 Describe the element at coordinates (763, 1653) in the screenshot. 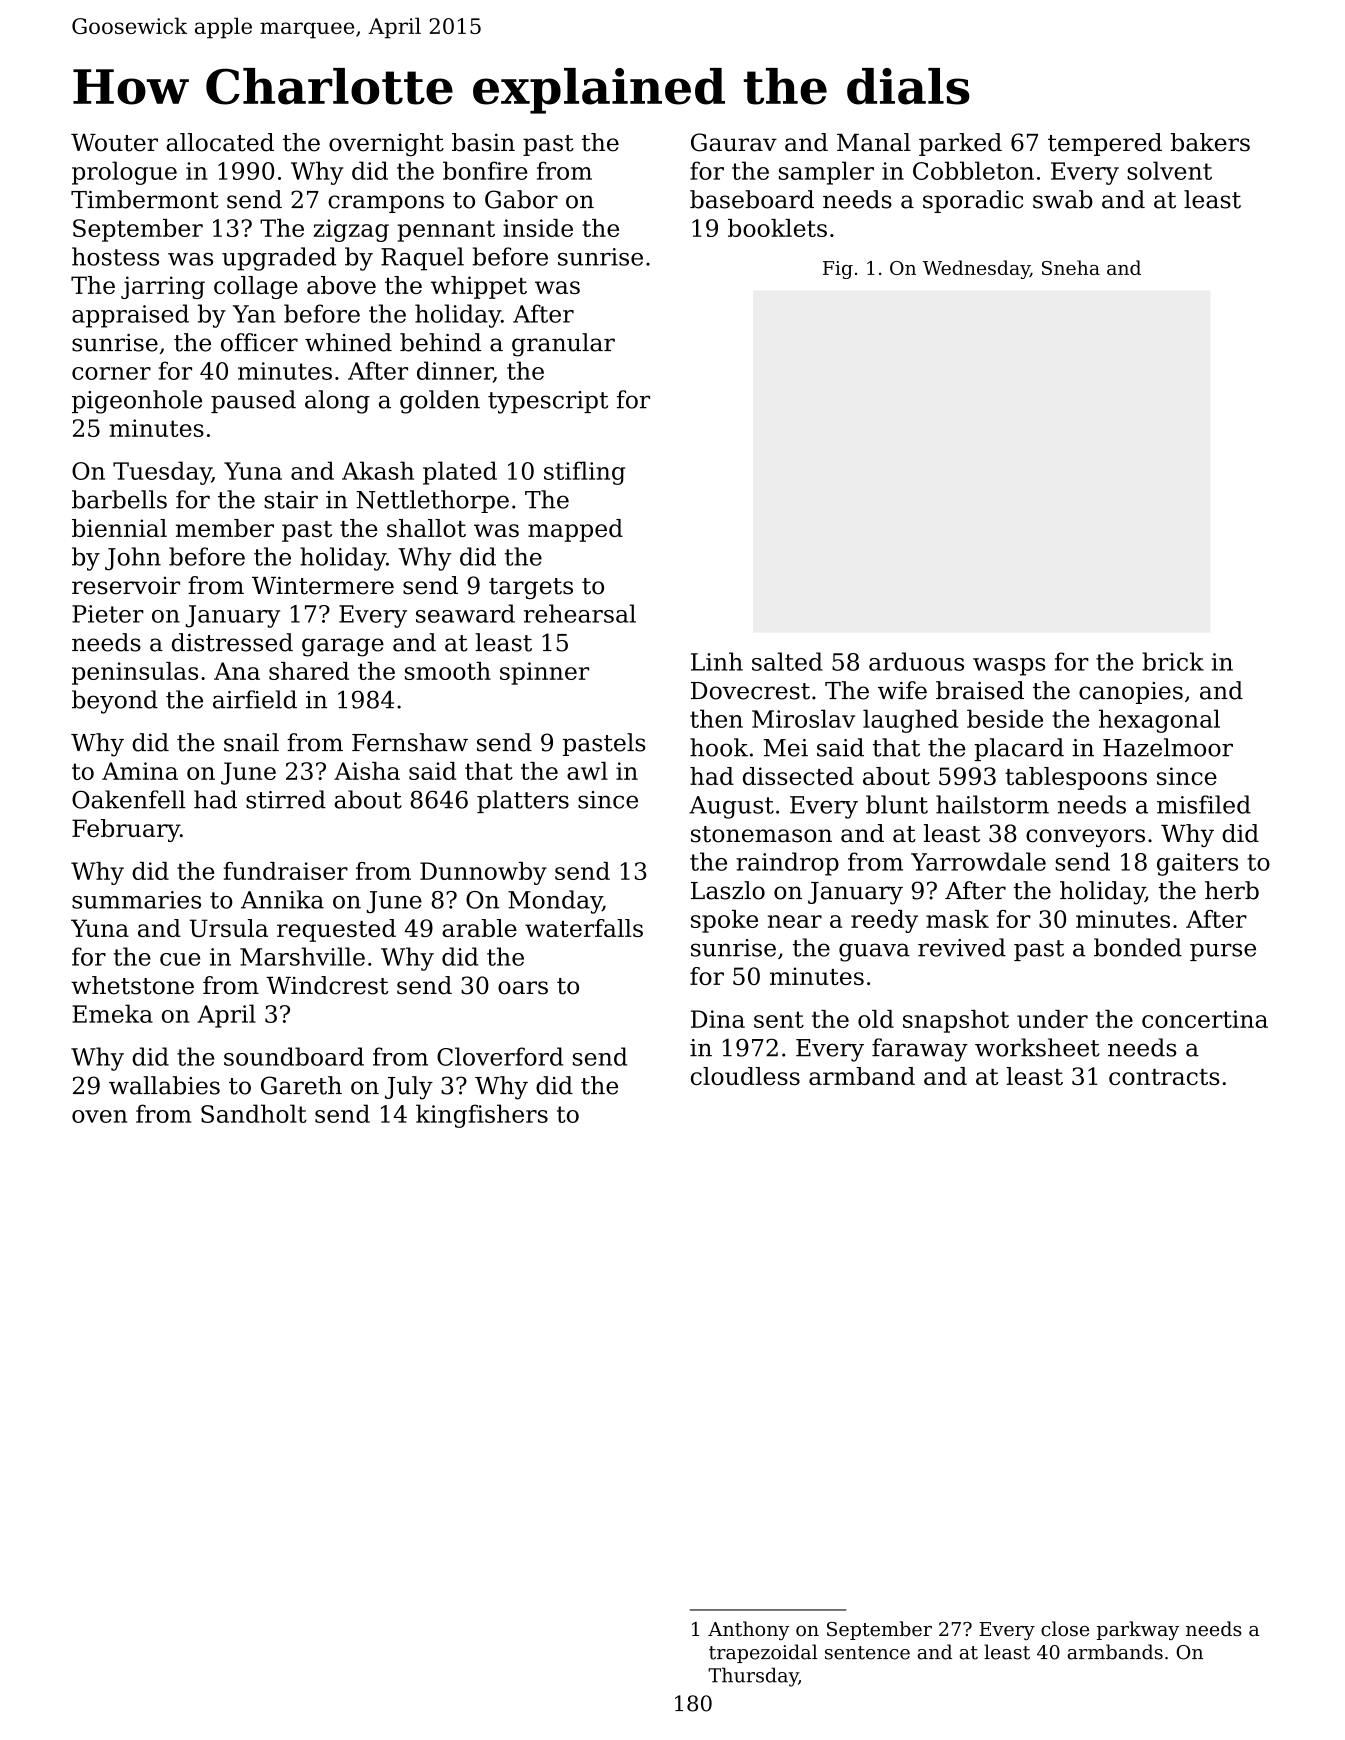

I see `trapezoidal` at that location.
